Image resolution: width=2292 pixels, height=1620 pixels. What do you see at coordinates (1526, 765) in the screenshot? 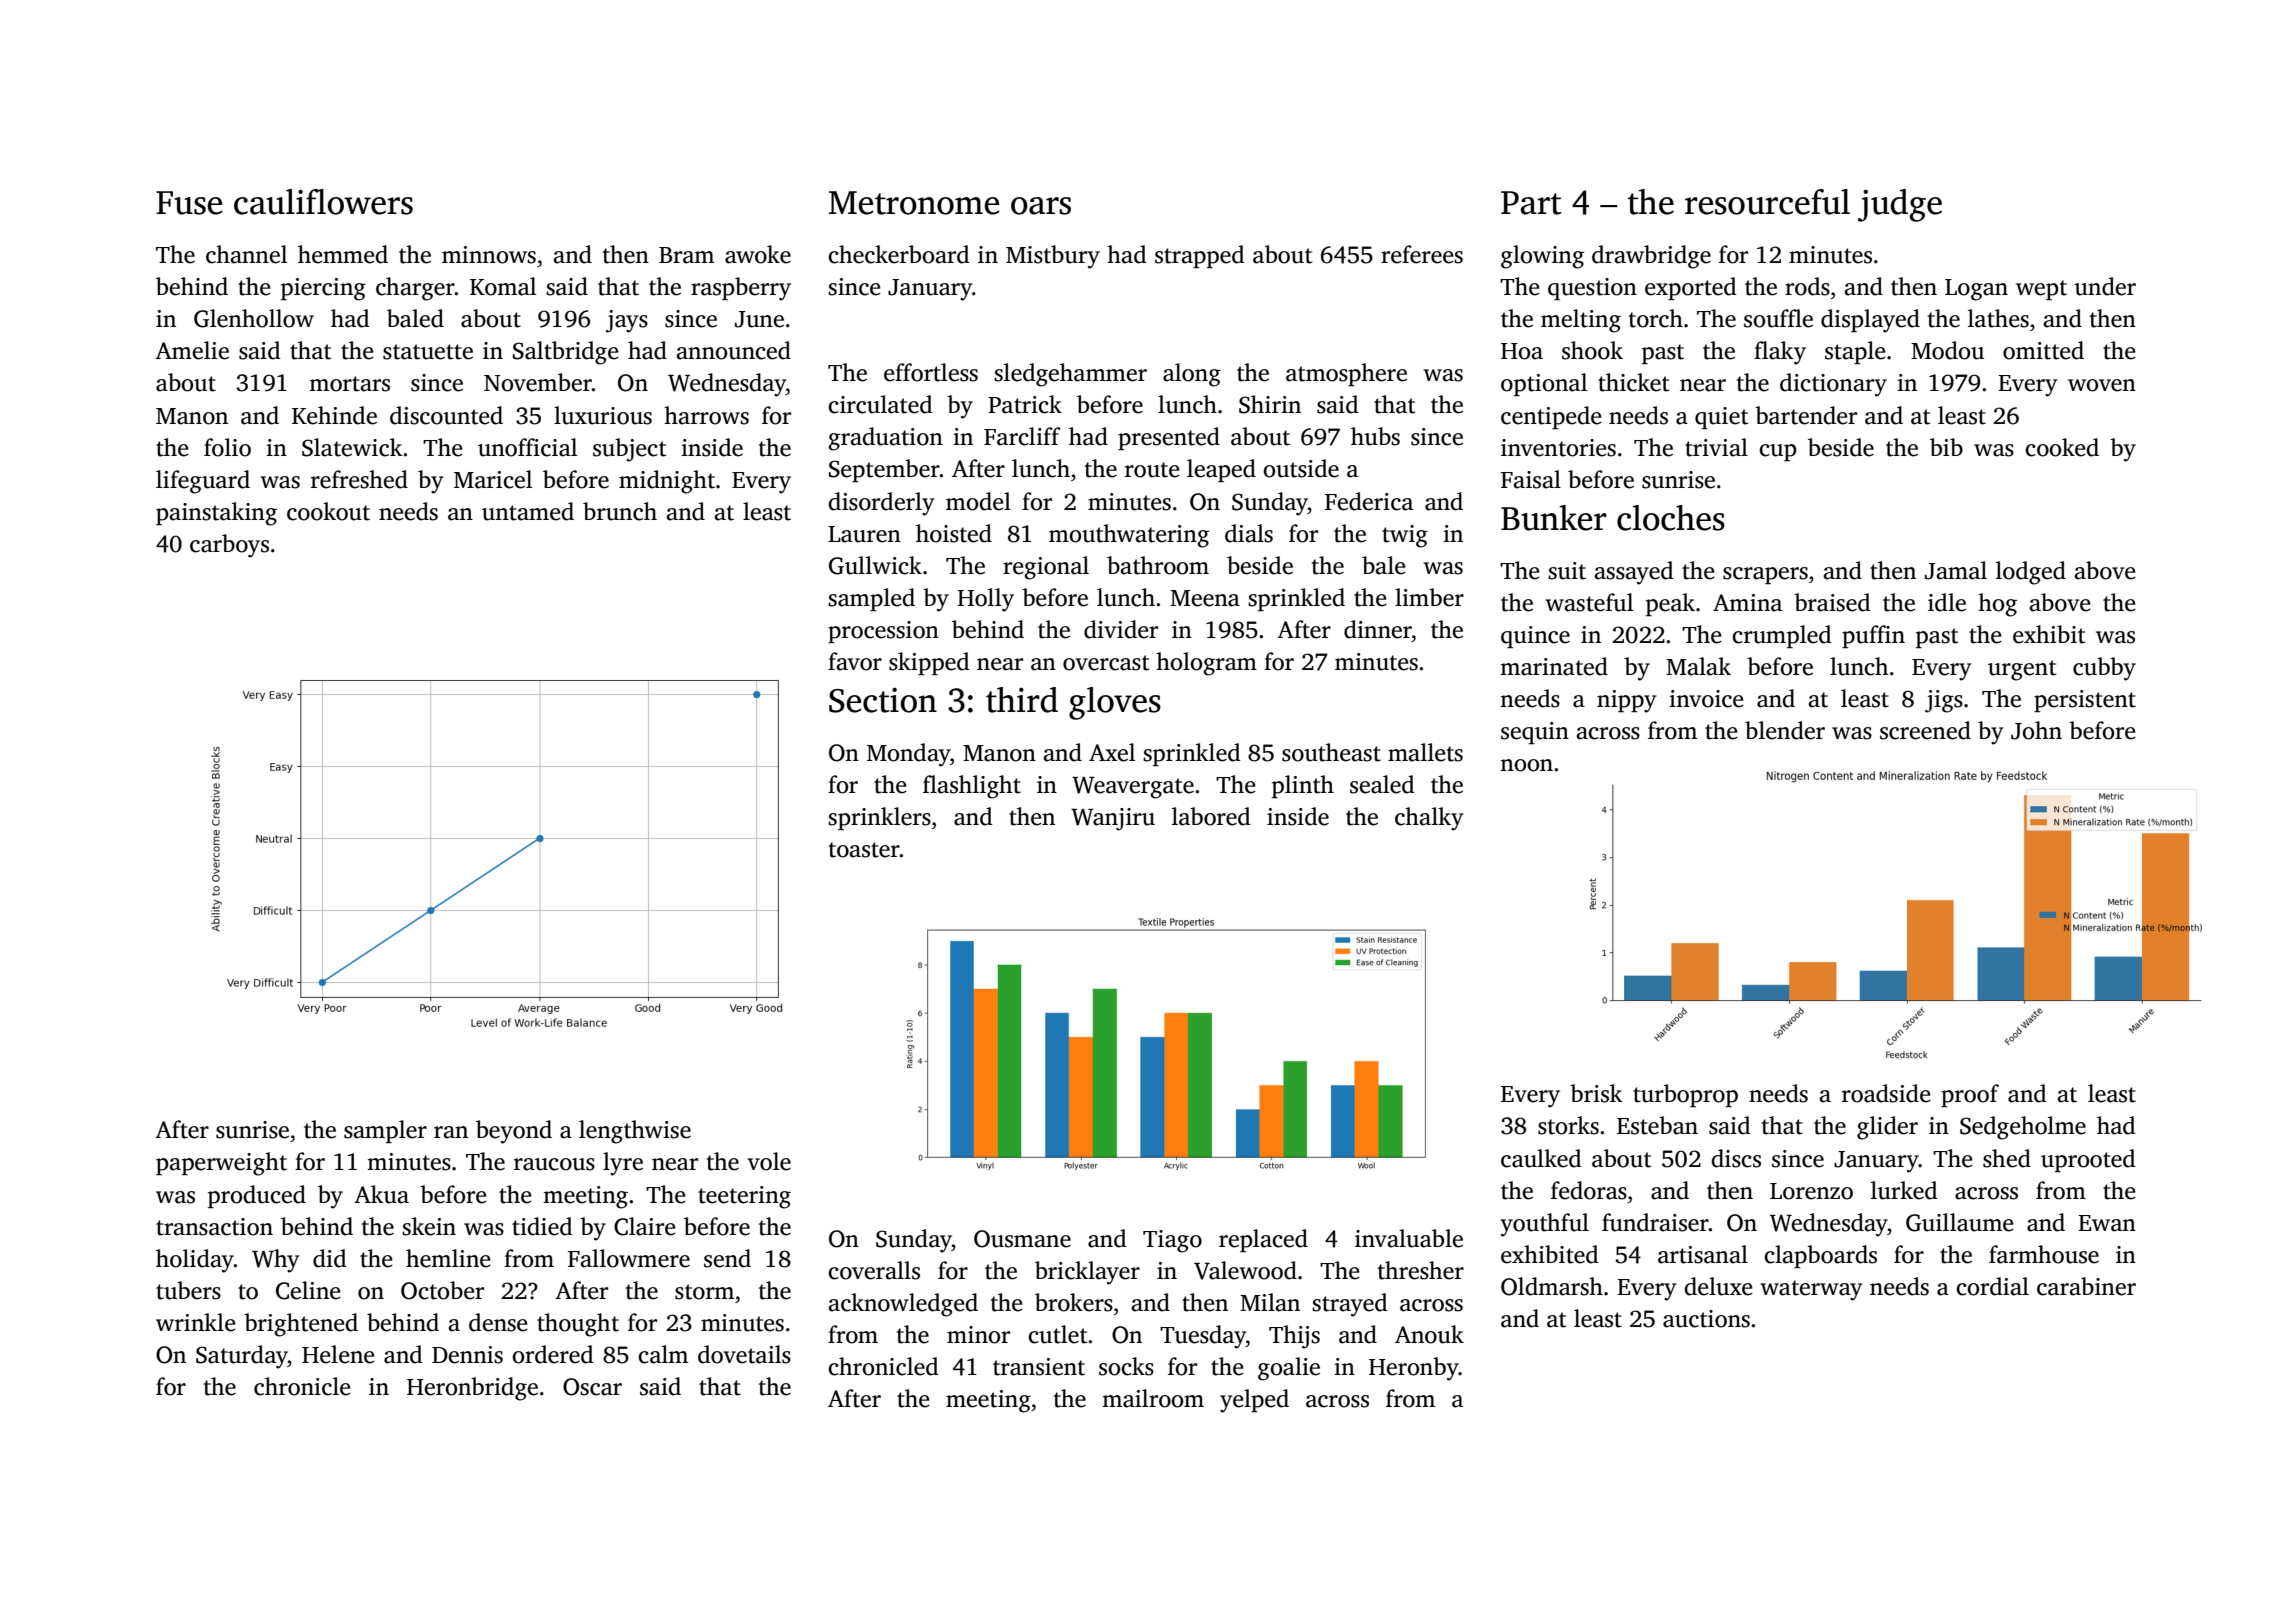
I see `noon` at bounding box center [1526, 765].
